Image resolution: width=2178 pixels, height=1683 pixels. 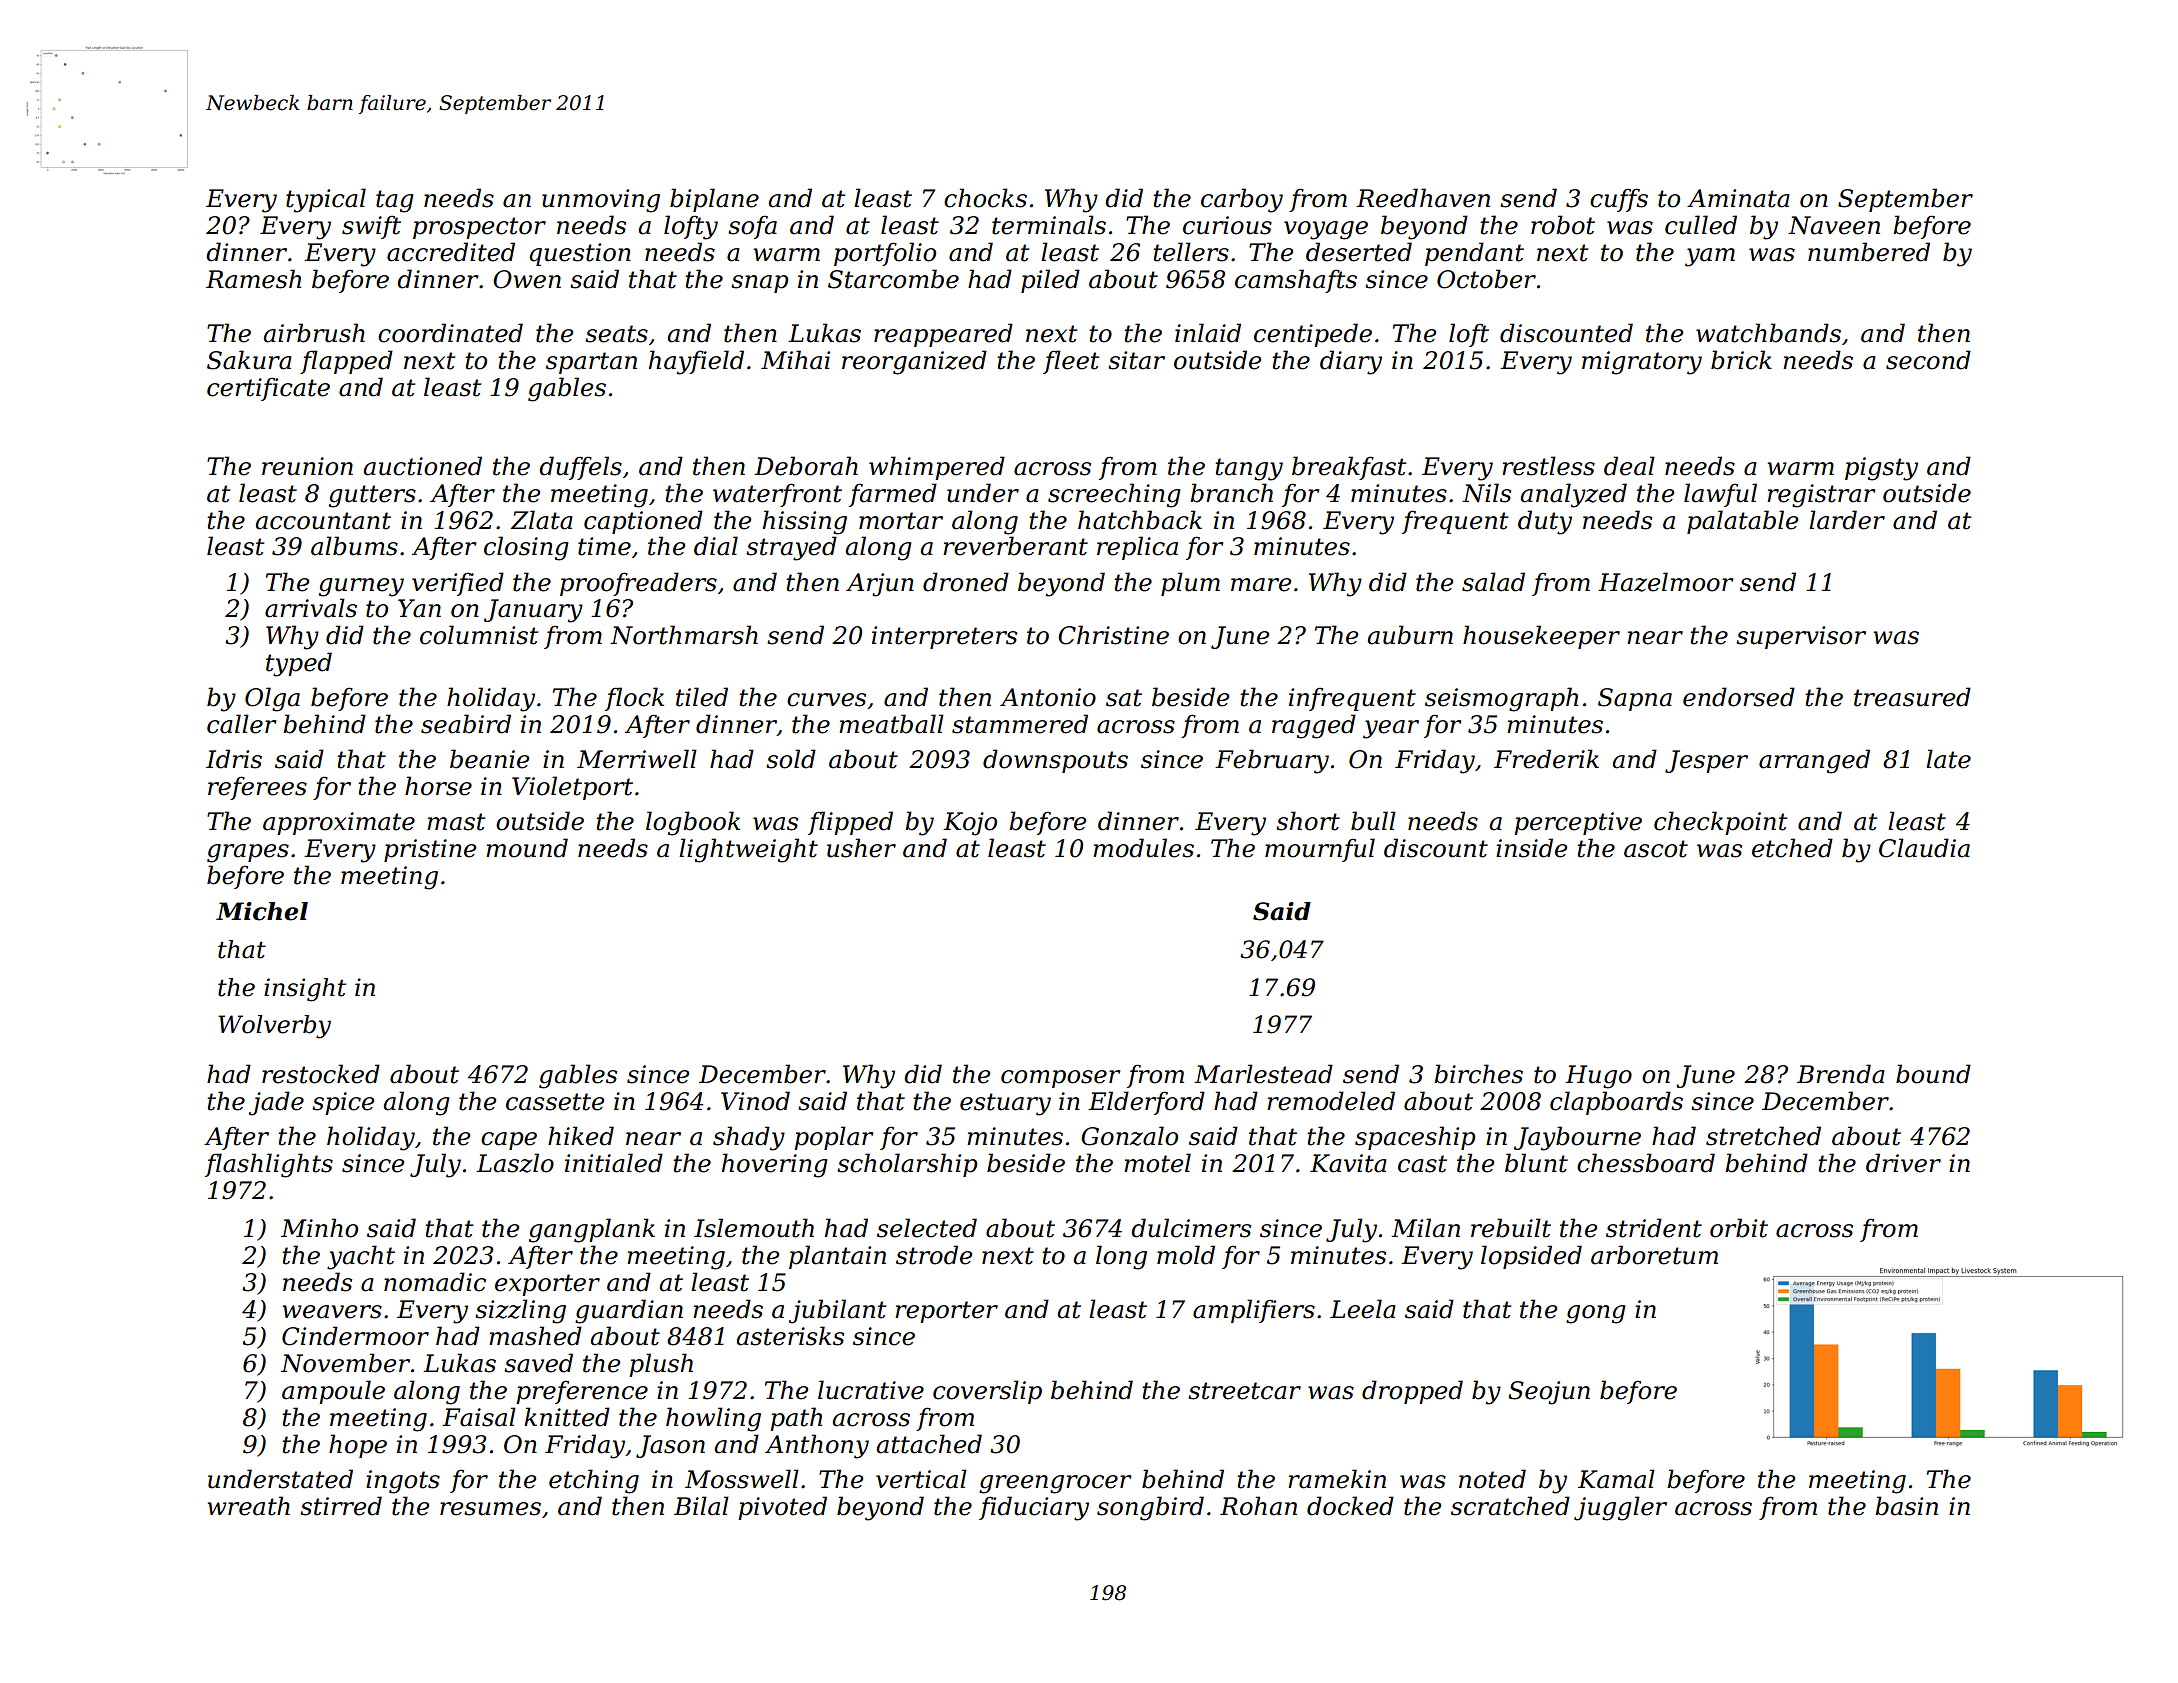 What do you see at coordinates (1847, 520) in the screenshot?
I see `larder` at bounding box center [1847, 520].
